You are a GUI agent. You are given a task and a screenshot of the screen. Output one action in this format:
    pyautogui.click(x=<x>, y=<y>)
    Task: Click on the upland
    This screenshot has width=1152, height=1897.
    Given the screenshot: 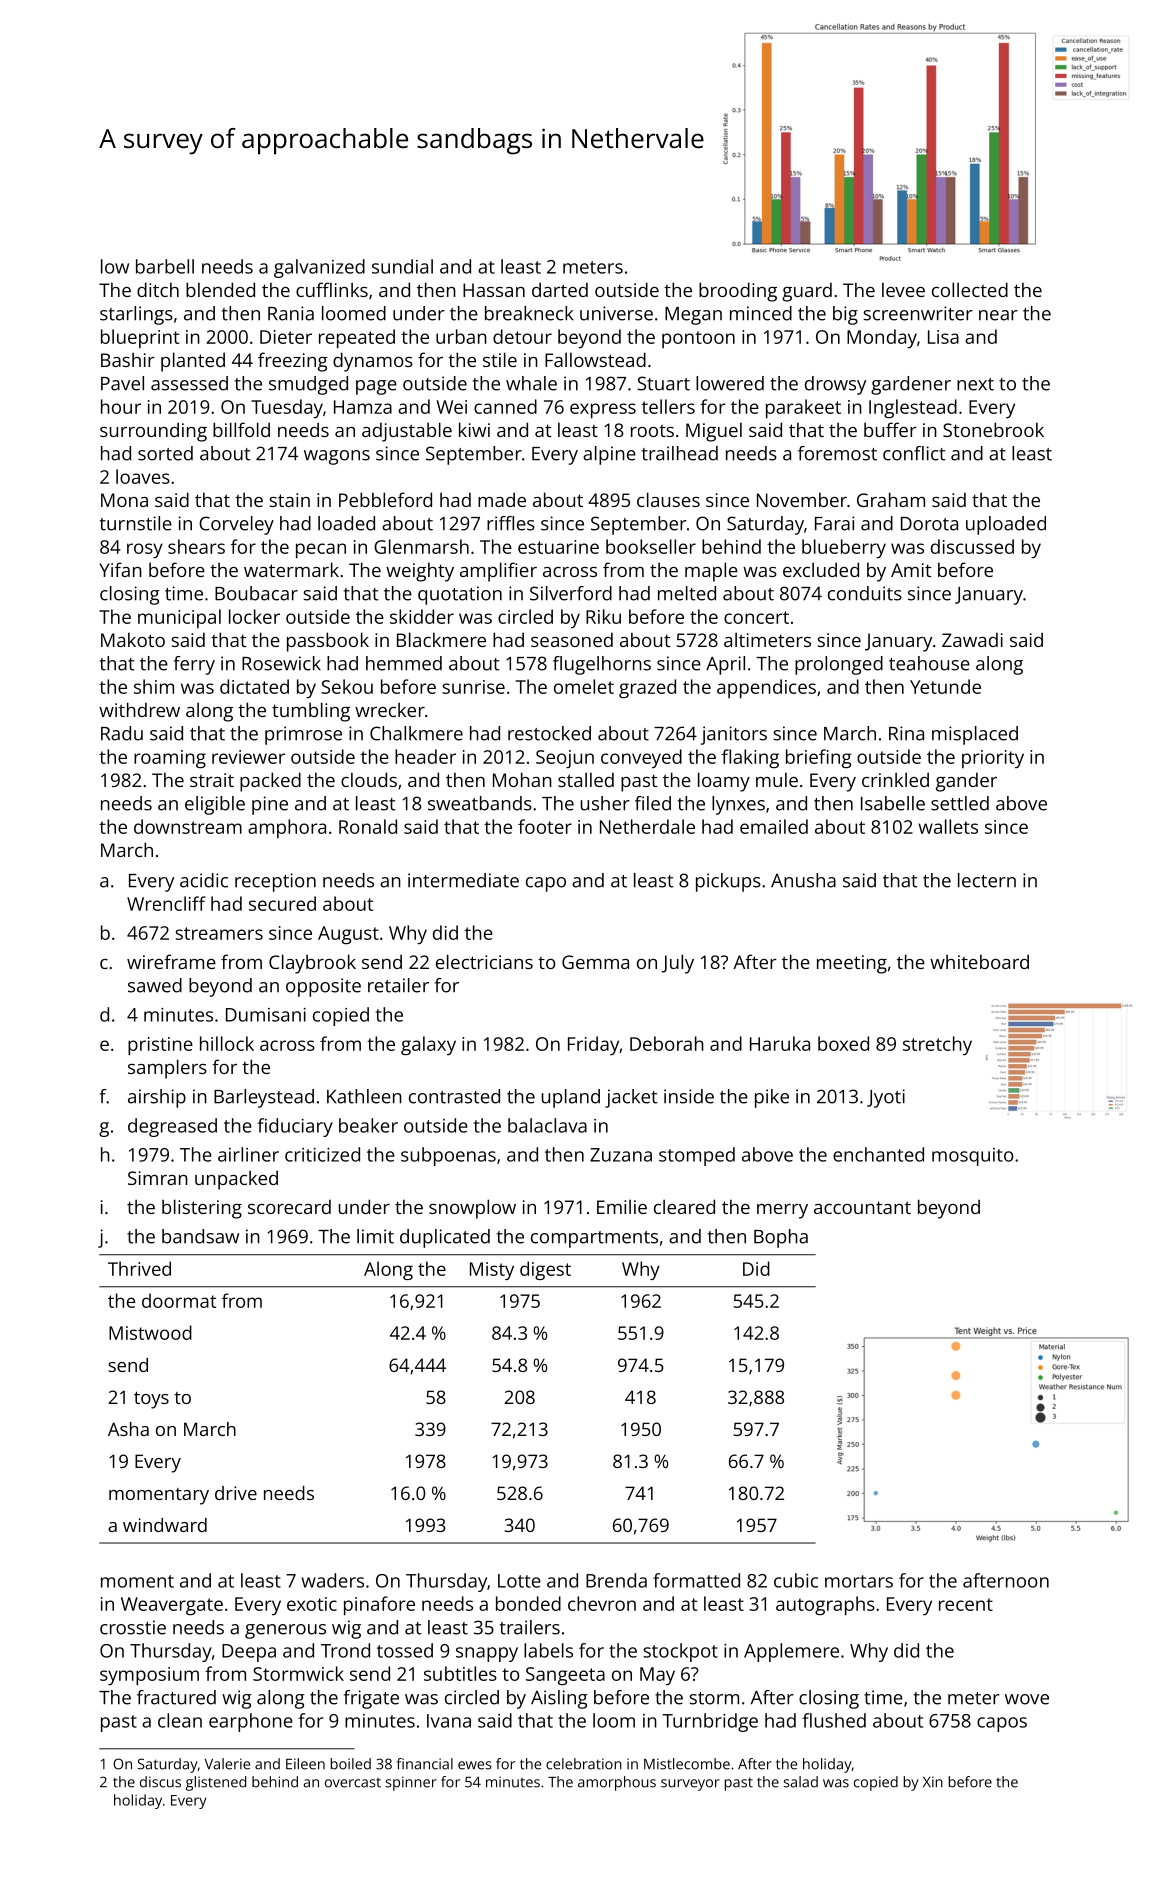 What is the action you would take?
    pyautogui.click(x=570, y=1098)
